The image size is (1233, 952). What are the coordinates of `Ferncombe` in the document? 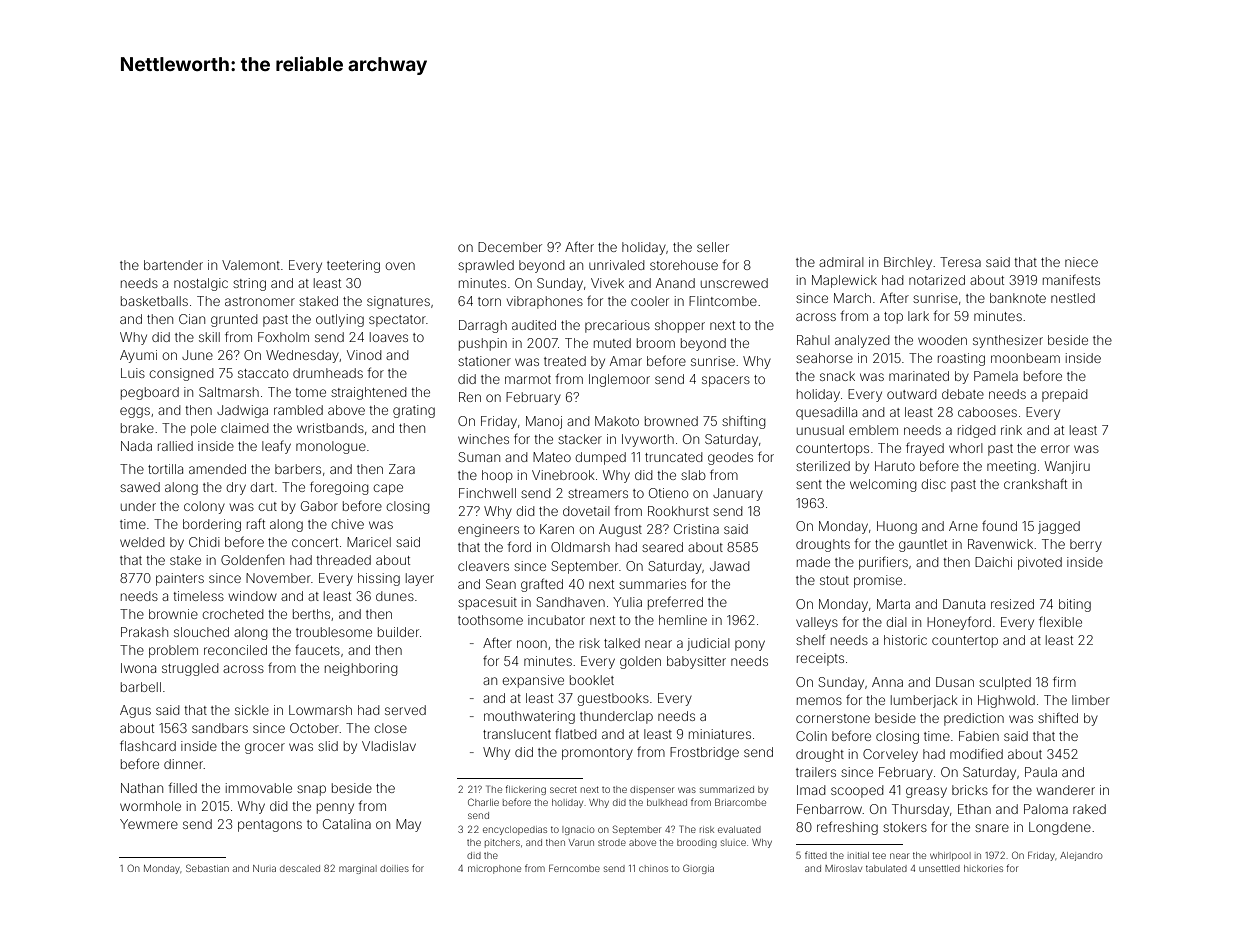 It's located at (574, 868).
